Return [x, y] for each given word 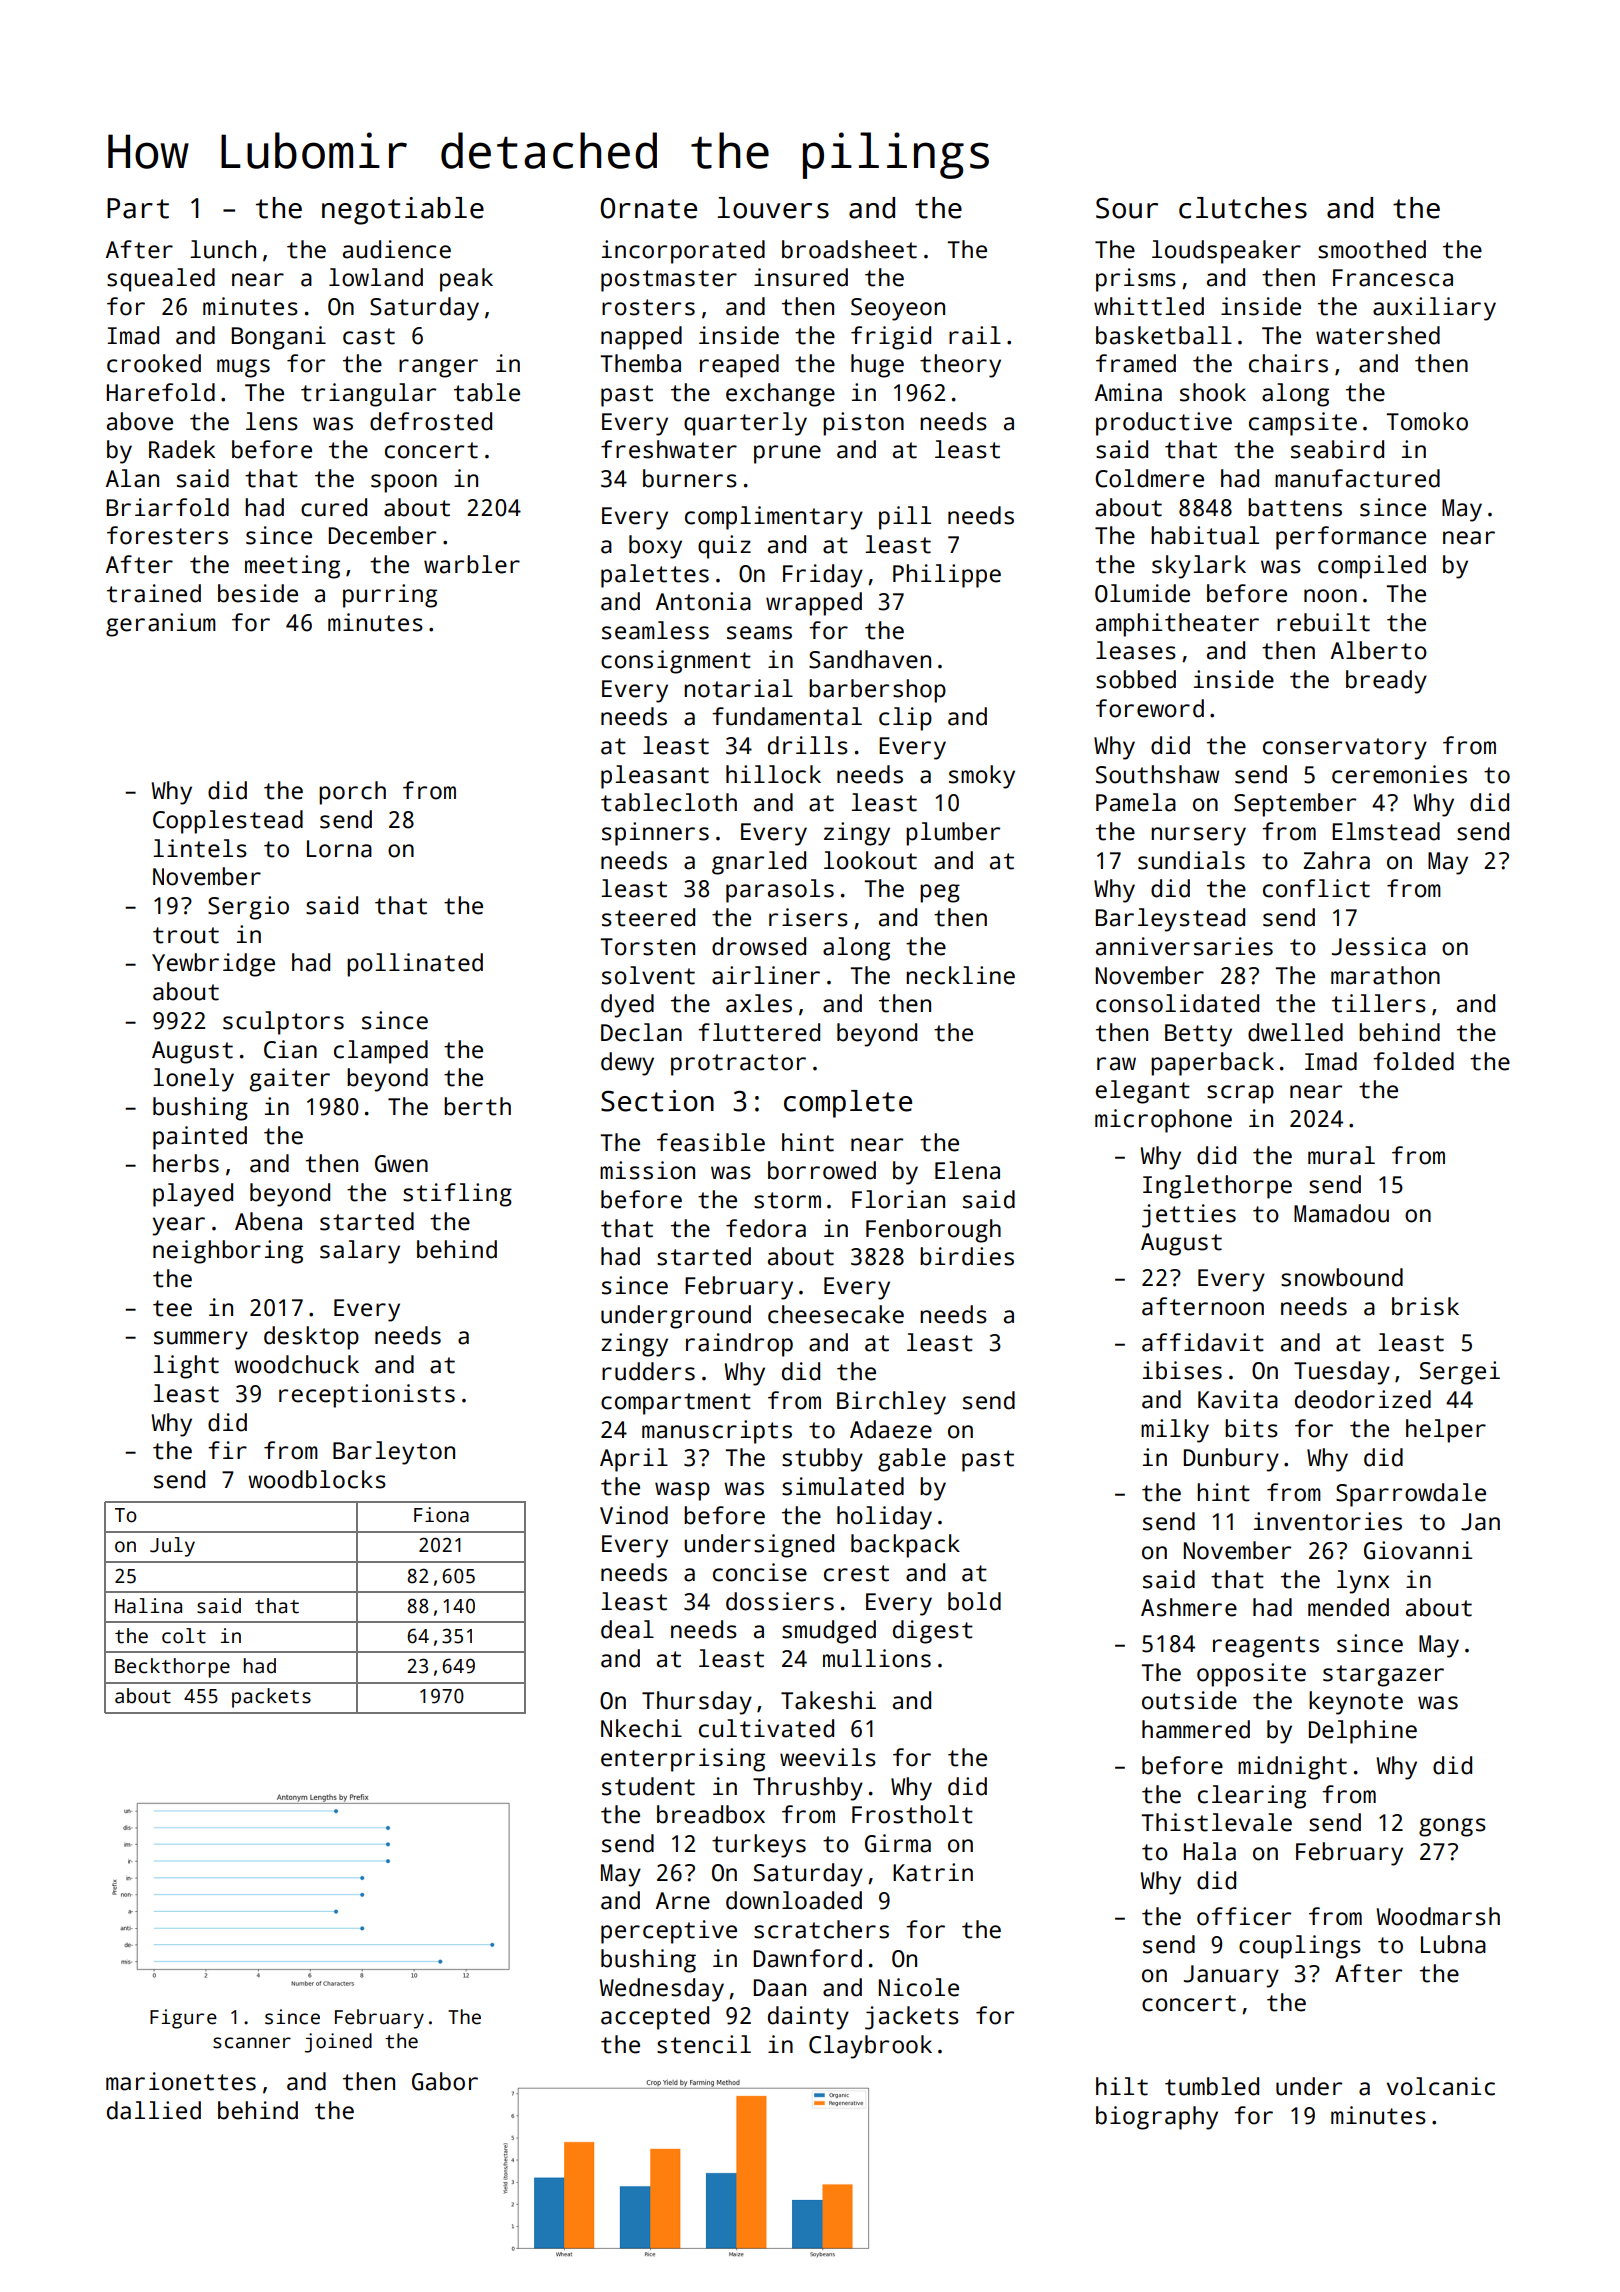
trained [154, 593]
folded [1413, 1061]
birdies [967, 1256]
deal [627, 1629]
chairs [1288, 363]
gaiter [290, 1080]
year [178, 1226]
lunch [223, 249]
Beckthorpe [172, 1668]
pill [905, 518]
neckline [960, 975]
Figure [183, 2019]
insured [801, 277]
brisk [1425, 1306]
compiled [1372, 567]
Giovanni [1418, 1550]
